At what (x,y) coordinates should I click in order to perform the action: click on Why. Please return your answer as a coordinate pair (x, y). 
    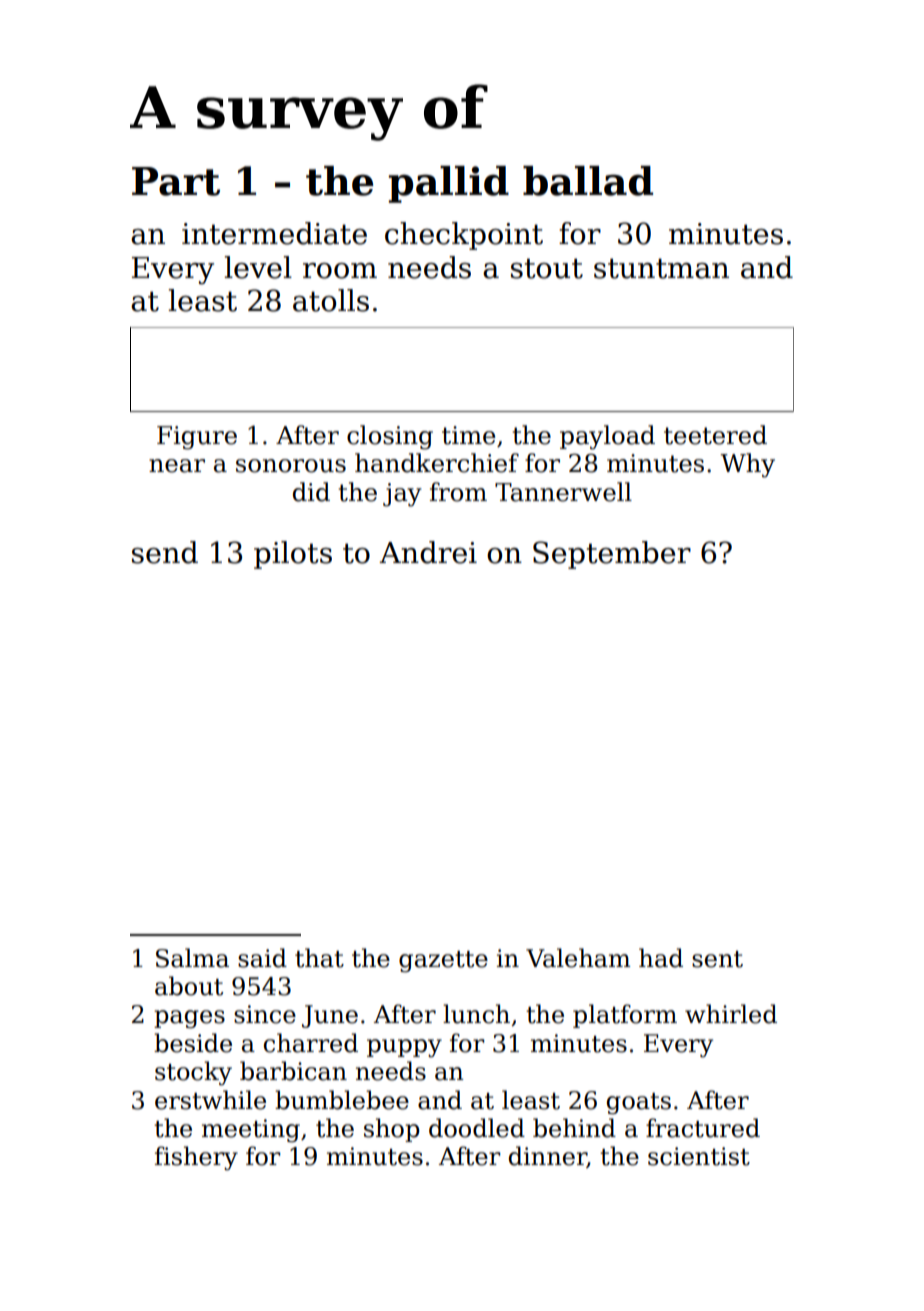
    Looking at the image, I should click on (747, 465).
